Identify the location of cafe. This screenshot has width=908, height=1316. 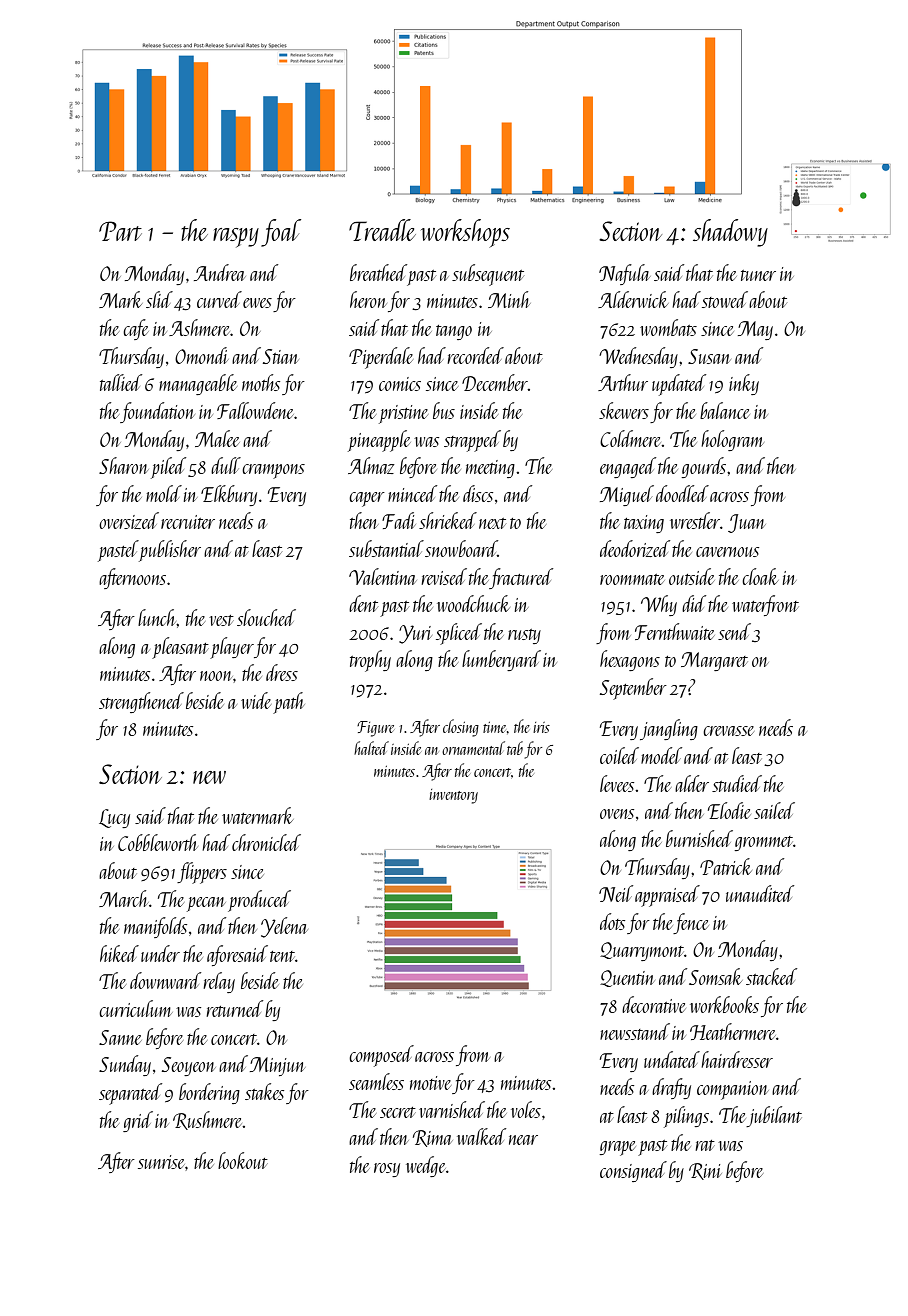
(136, 329).
